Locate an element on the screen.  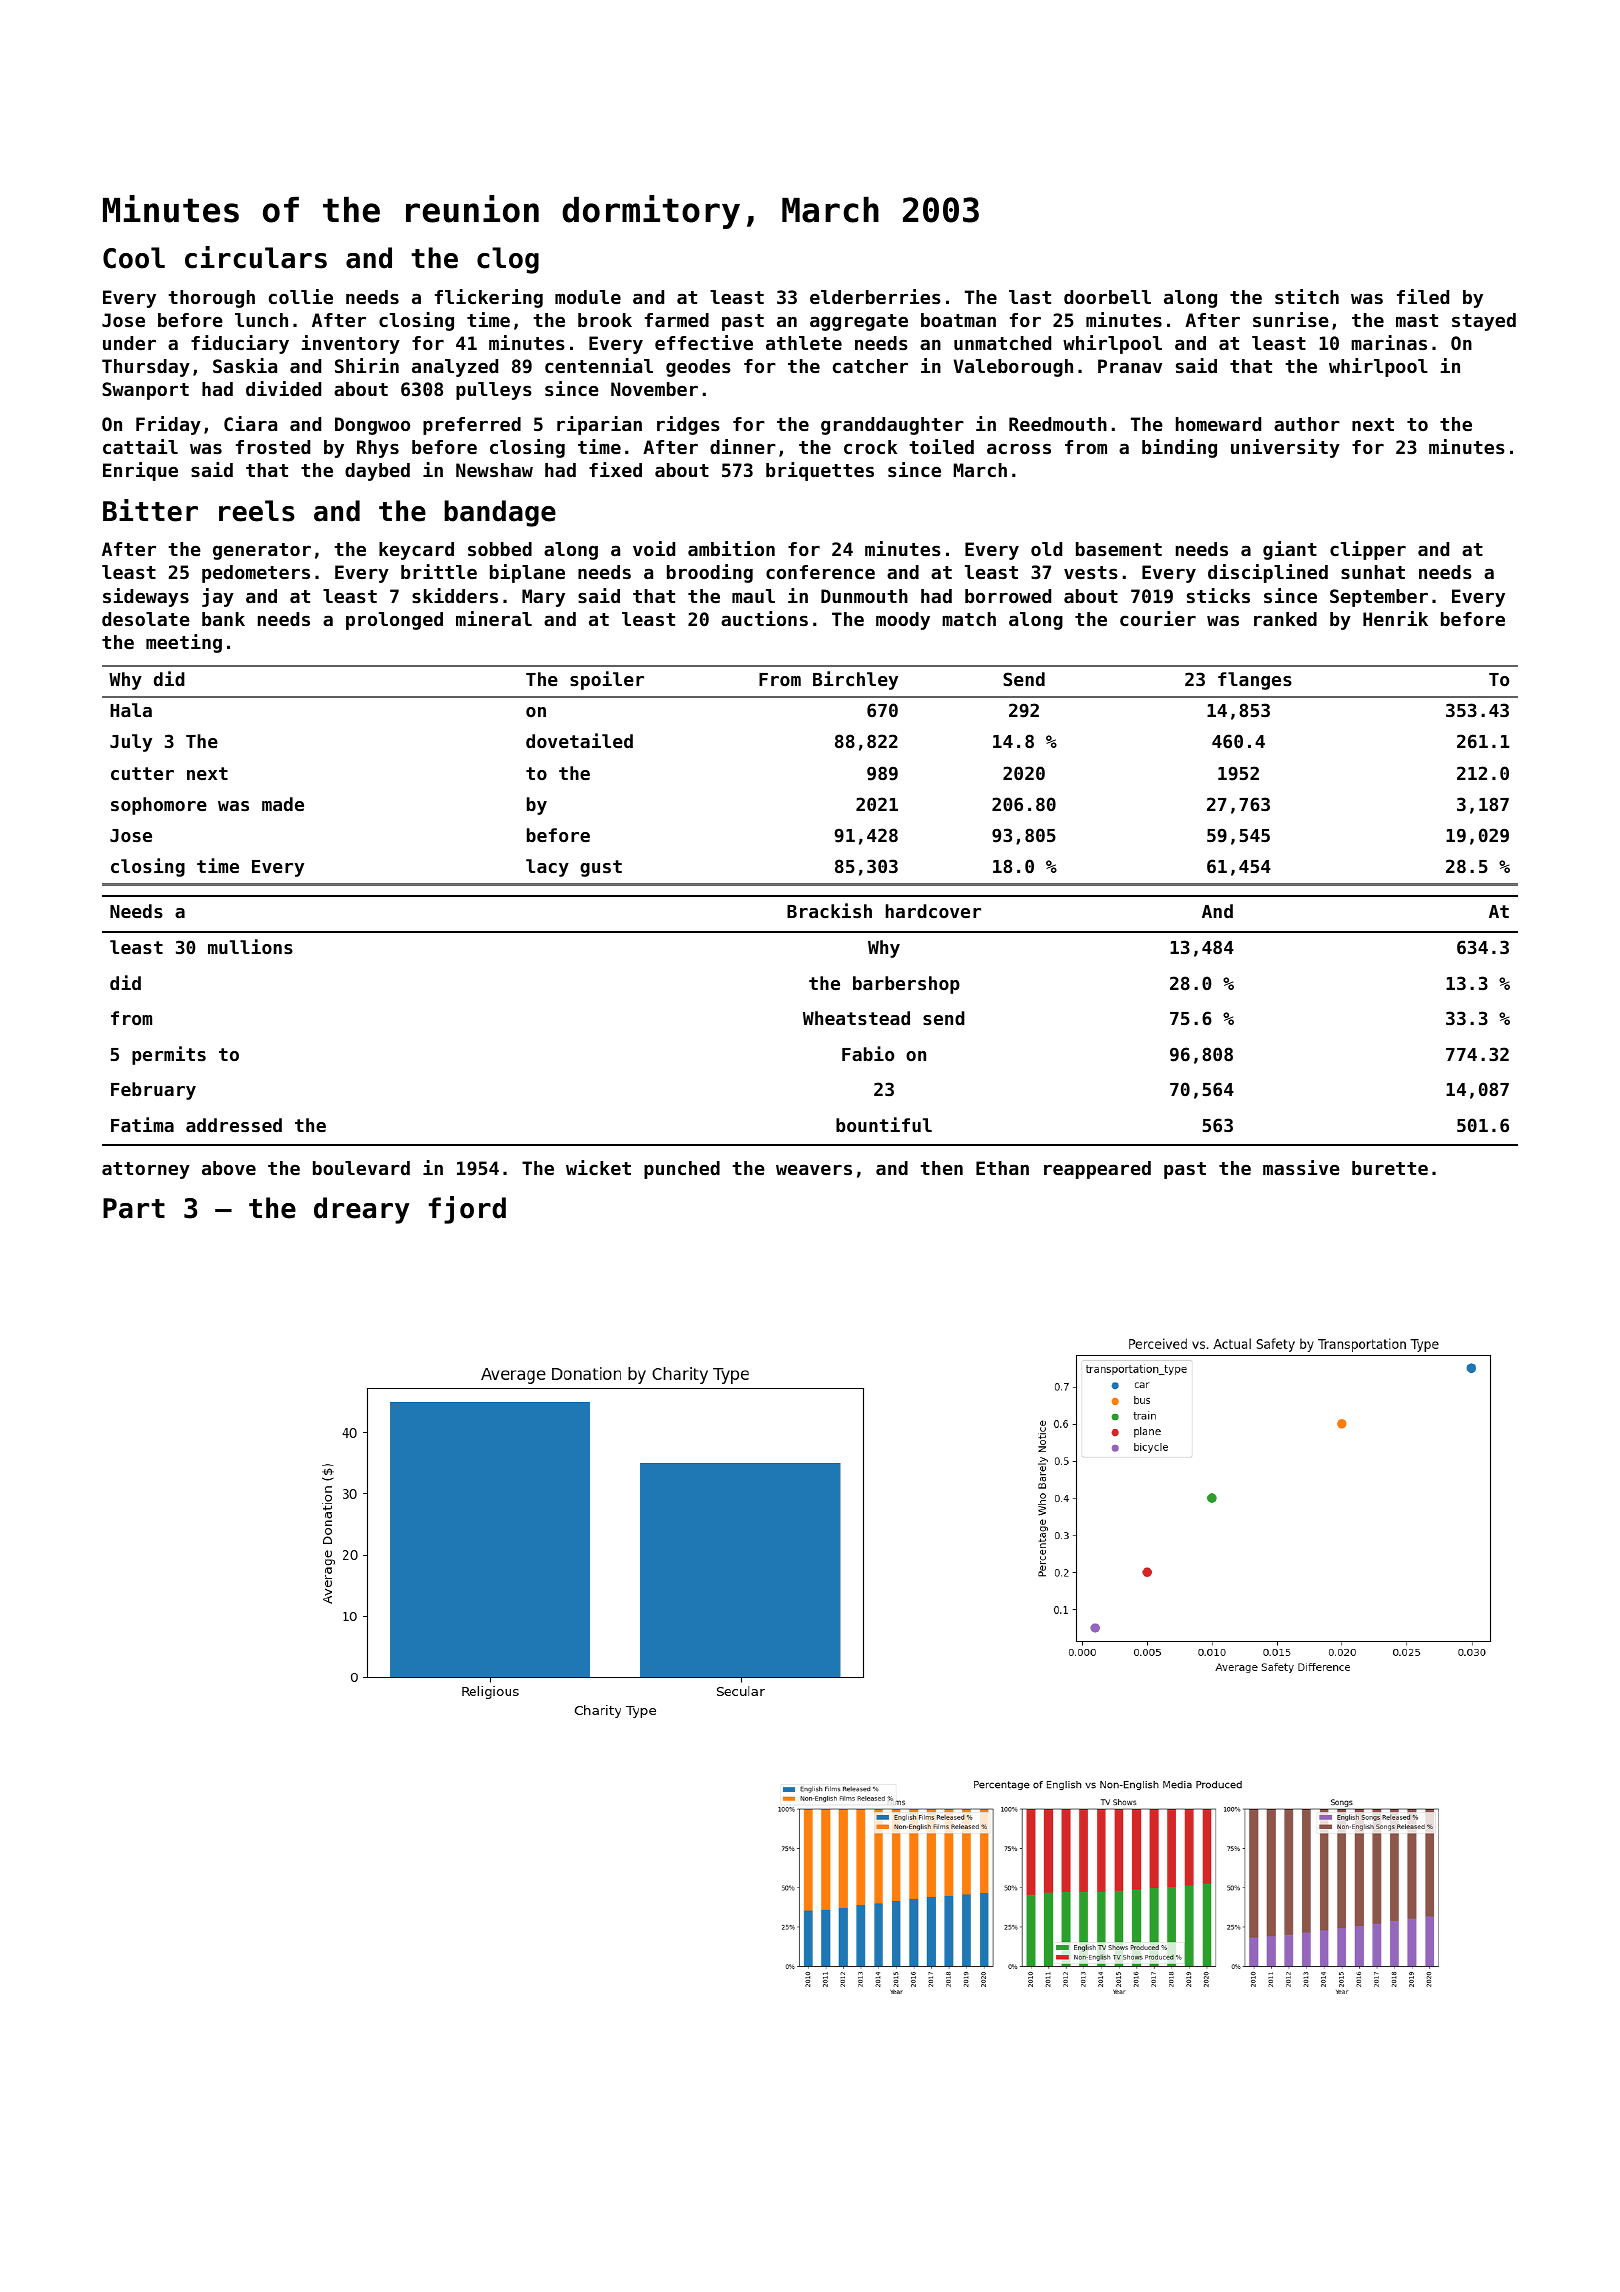
inventory is located at coordinates (351, 344).
